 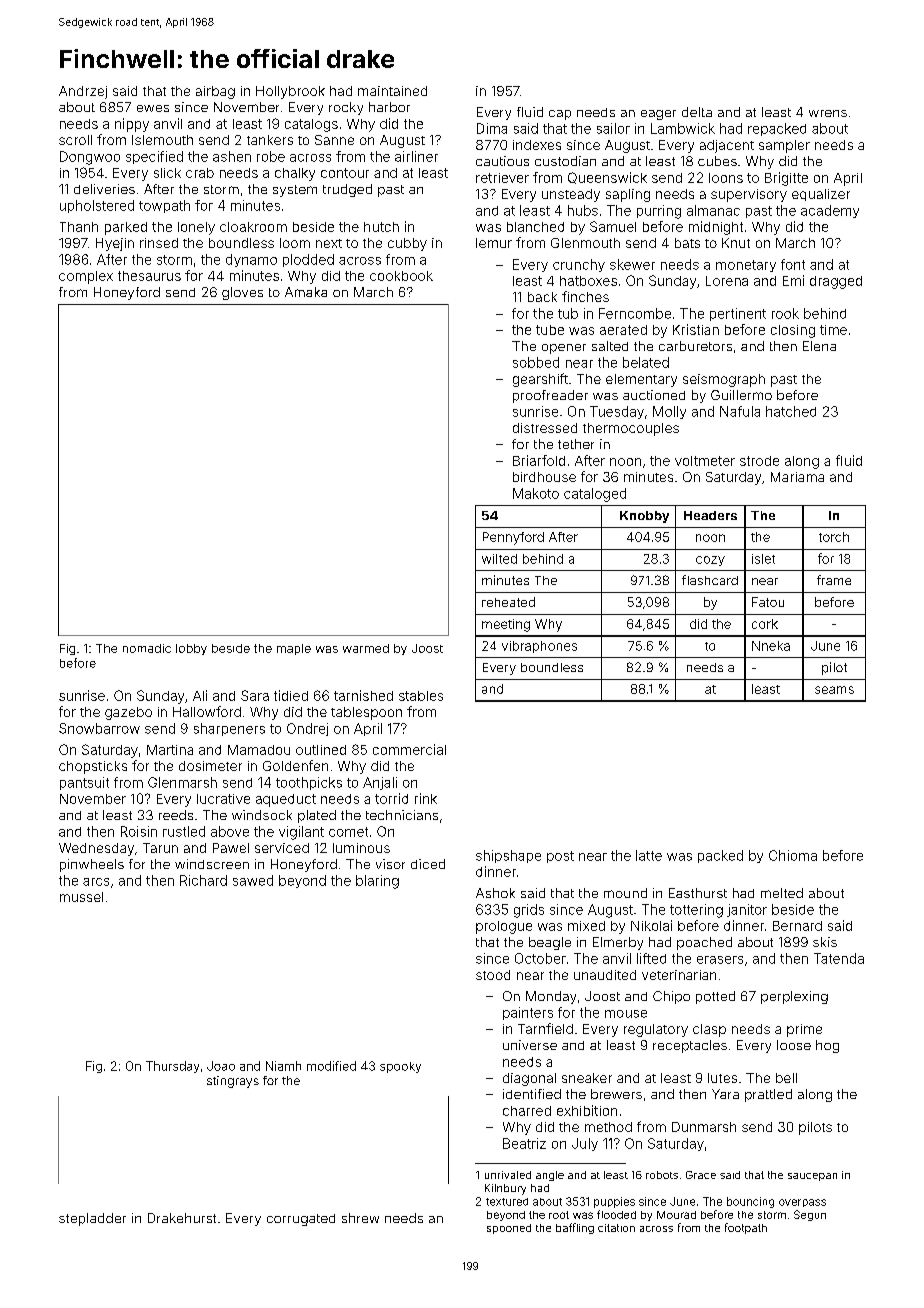 What do you see at coordinates (233, 1082) in the screenshot?
I see `stingrays` at bounding box center [233, 1082].
